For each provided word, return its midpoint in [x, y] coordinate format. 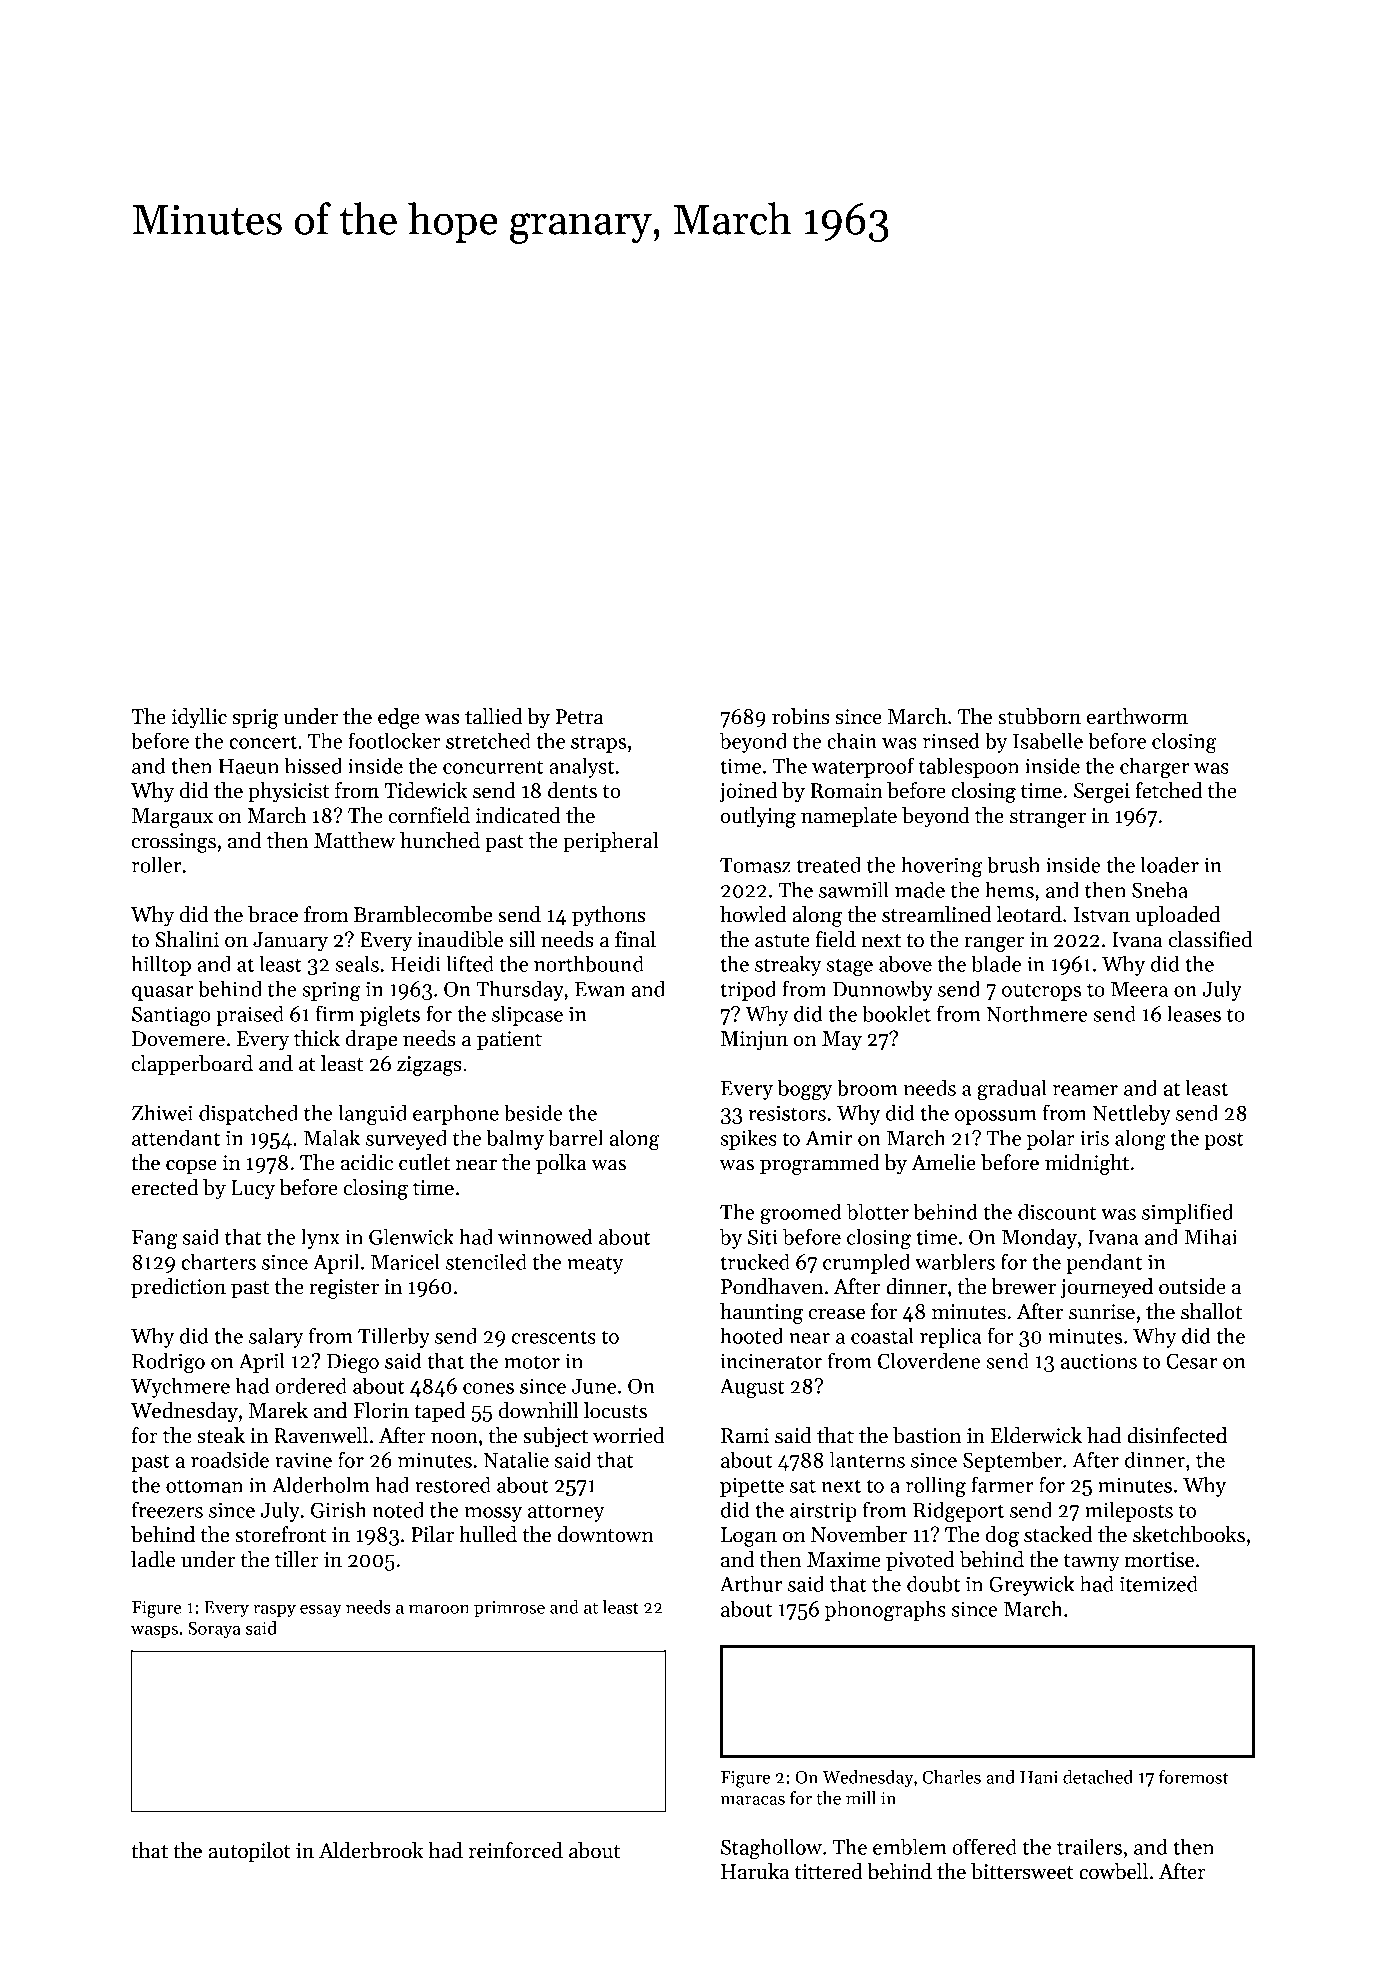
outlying [758, 817]
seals [357, 963]
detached [1098, 1777]
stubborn [1039, 716]
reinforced [516, 1850]
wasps [154, 1632]
